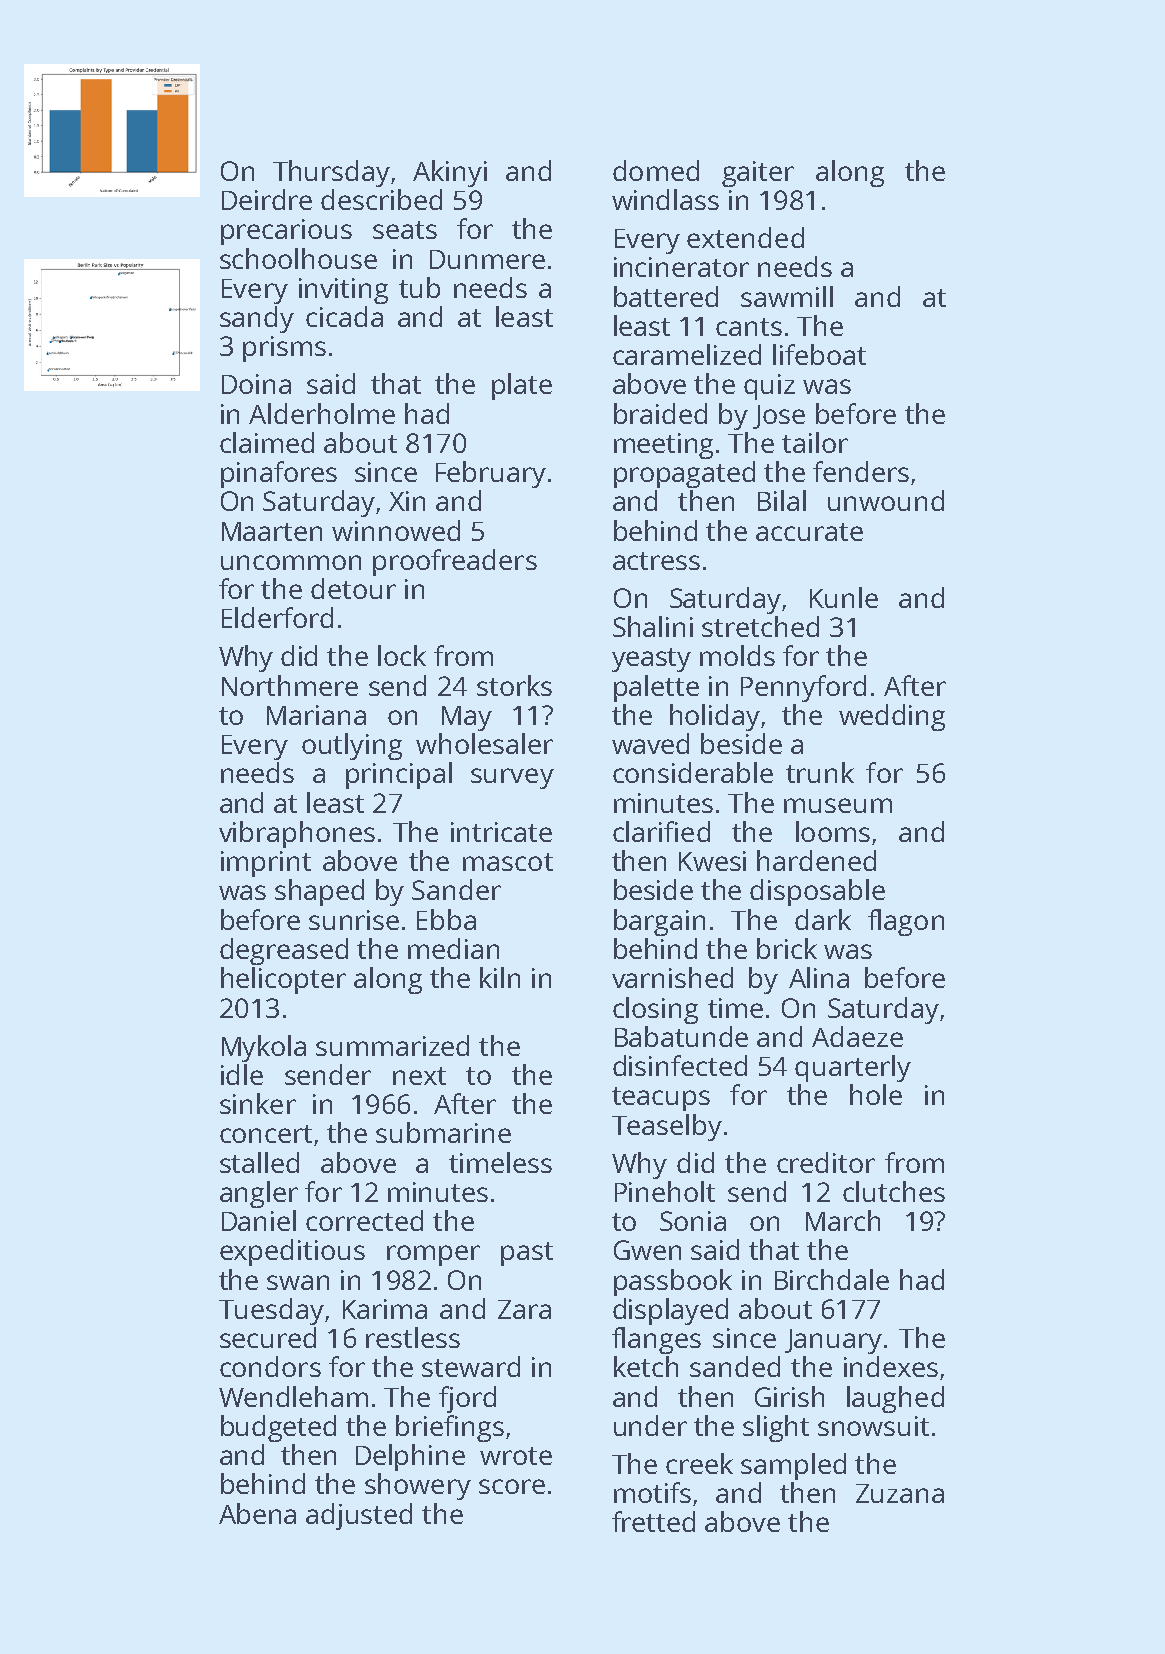 This page has width=1165, height=1654. What do you see at coordinates (514, 685) in the page?
I see `storks` at bounding box center [514, 685].
